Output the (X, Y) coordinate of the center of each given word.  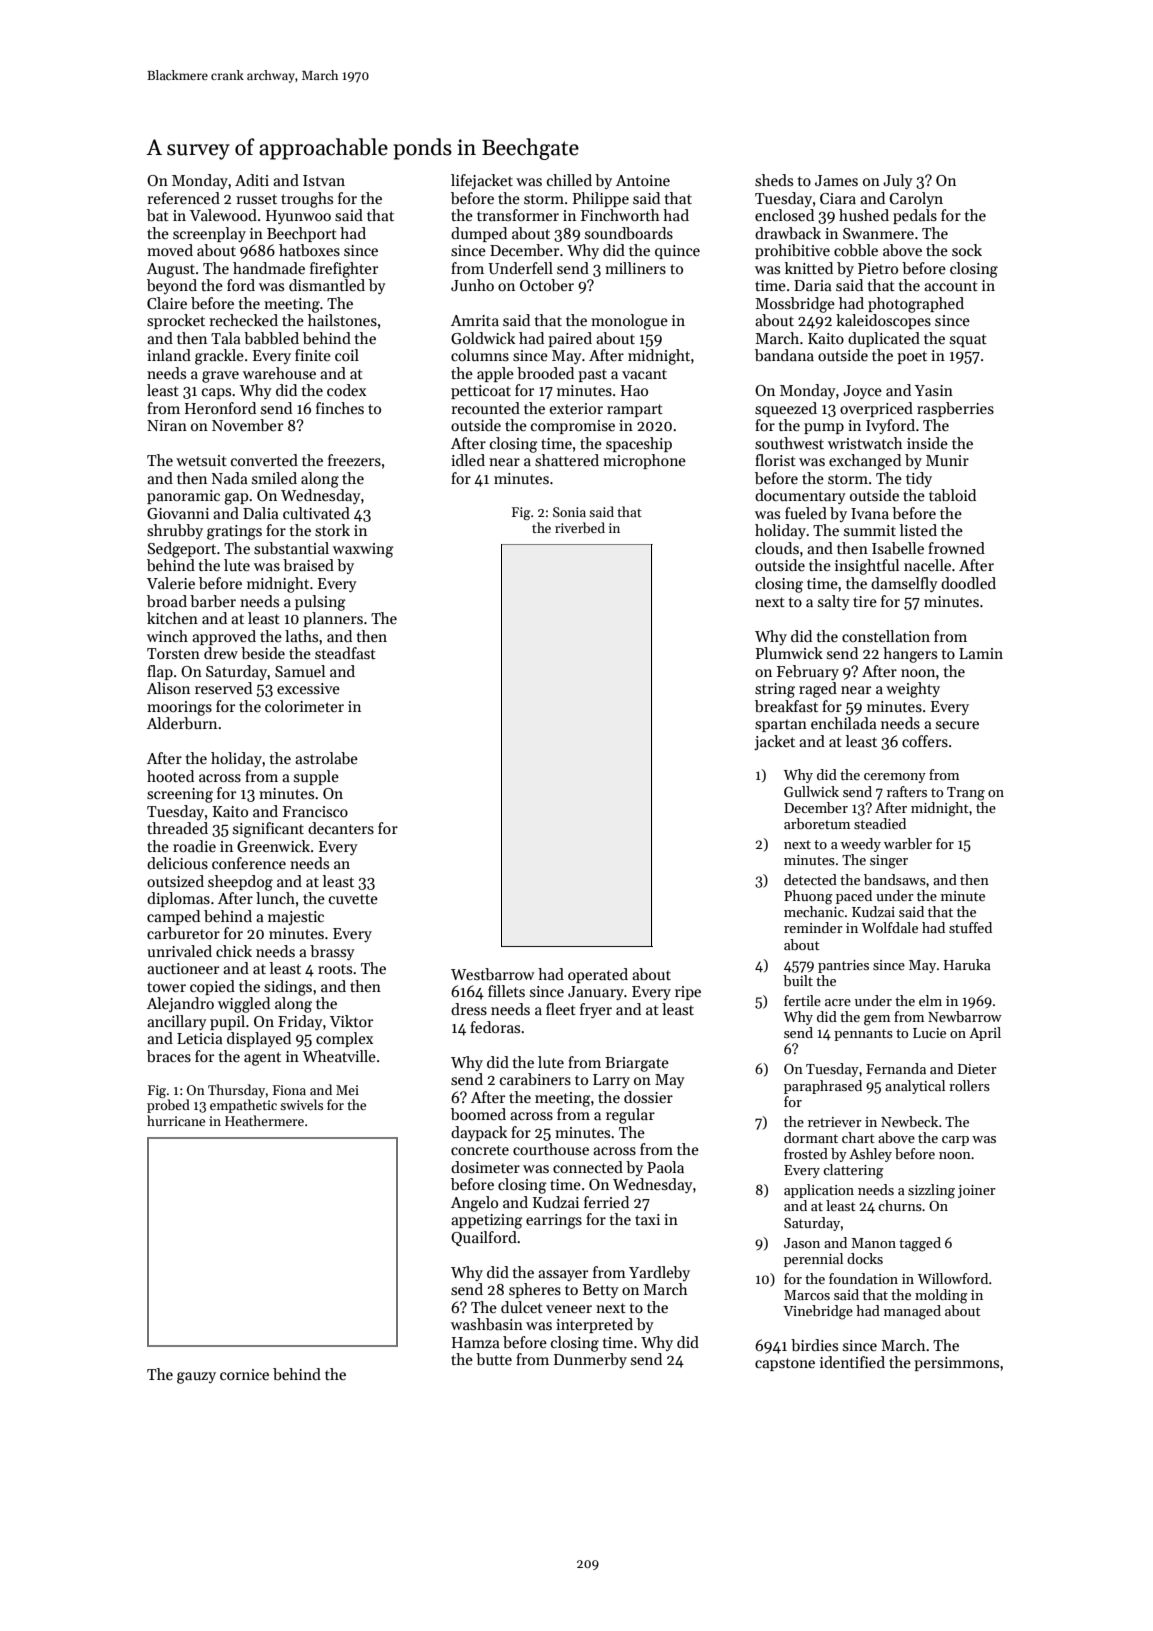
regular (630, 1116)
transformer (518, 215)
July (898, 181)
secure (957, 725)
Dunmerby (590, 1360)
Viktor (351, 1021)
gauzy (196, 1378)
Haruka (967, 964)
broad (167, 601)
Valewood (223, 215)
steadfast (345, 653)
